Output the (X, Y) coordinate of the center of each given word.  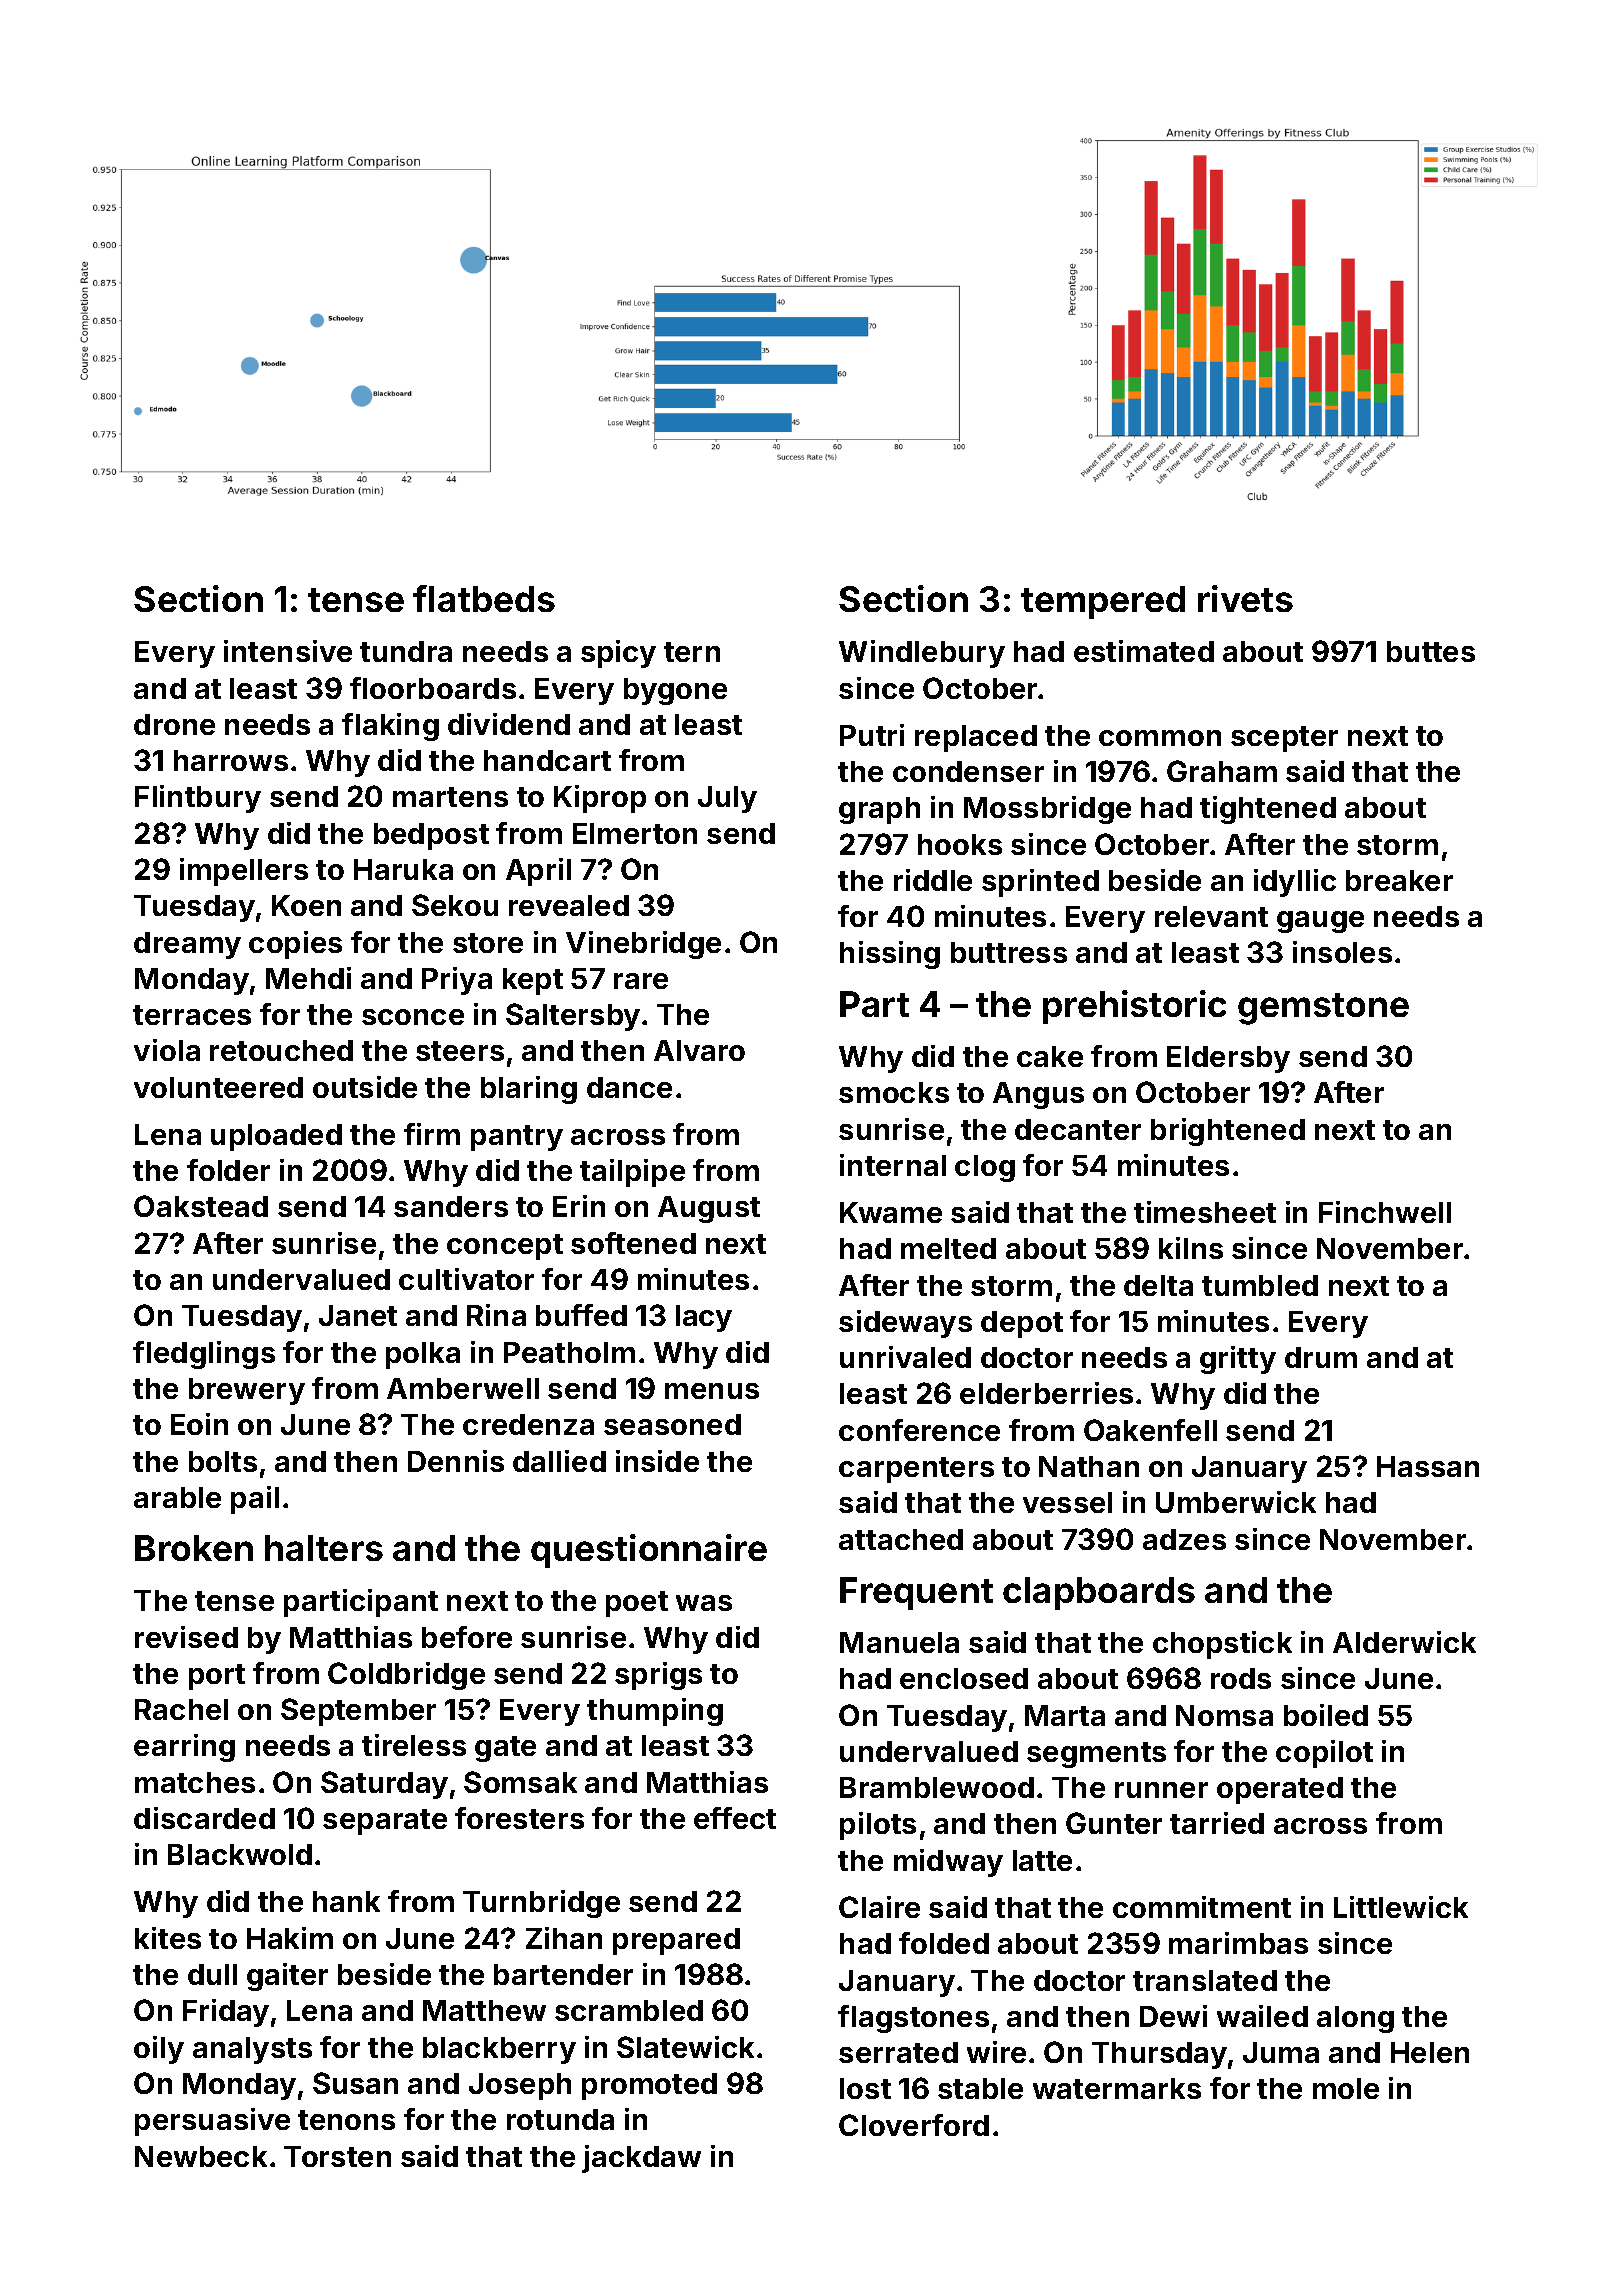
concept (505, 1247)
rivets (1245, 598)
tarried (1217, 1823)
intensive (288, 651)
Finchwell (1385, 1212)
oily (159, 2050)
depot (1022, 1324)
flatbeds (484, 598)
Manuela (899, 1642)
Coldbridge (406, 1676)
